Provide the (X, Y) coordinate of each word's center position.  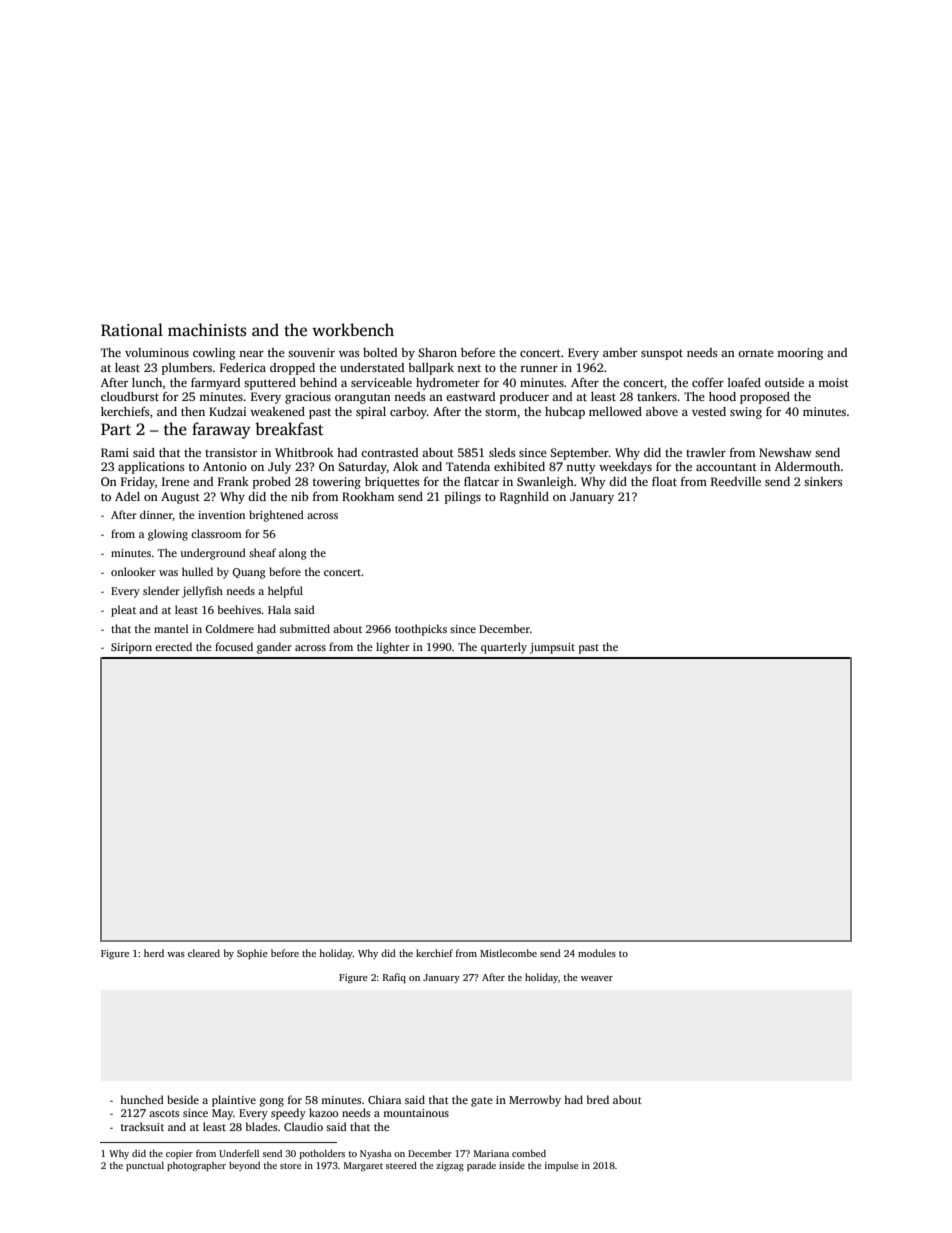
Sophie (252, 954)
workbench (353, 330)
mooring (800, 354)
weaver (597, 978)
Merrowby (535, 1101)
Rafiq (394, 978)
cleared (204, 953)
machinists (207, 330)
